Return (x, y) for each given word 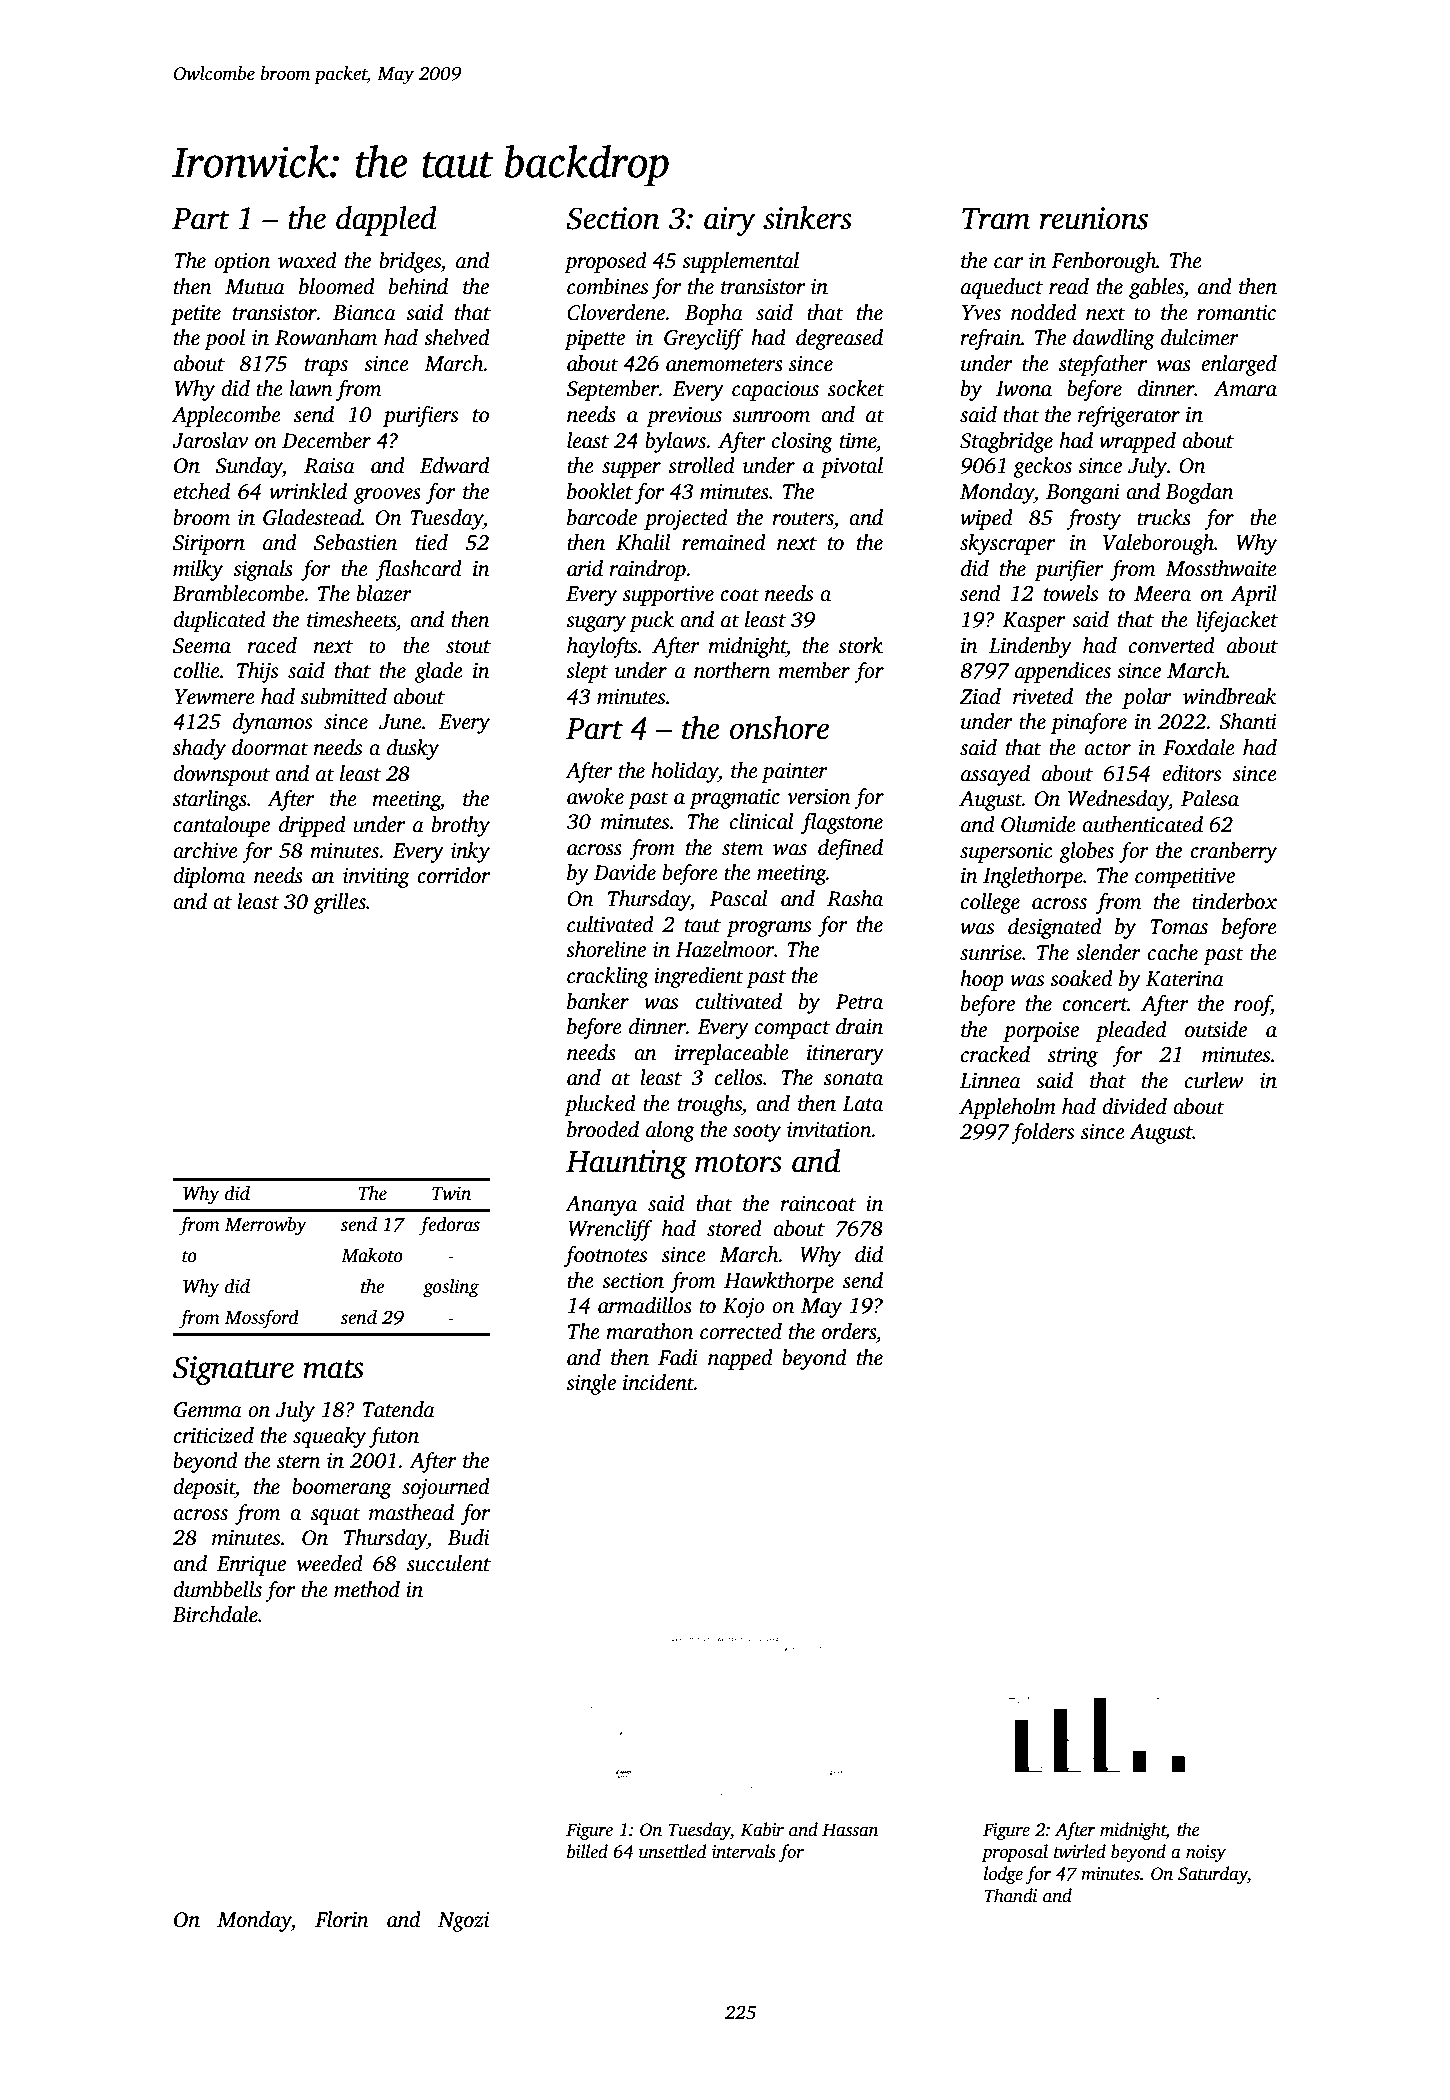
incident (658, 1382)
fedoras (449, 1226)
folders (1042, 1133)
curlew (1214, 1080)
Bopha (714, 314)
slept (587, 672)
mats (333, 1369)
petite (196, 315)
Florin (342, 1919)
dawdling (1114, 339)
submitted (344, 696)
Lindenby (1030, 647)
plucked (600, 1105)
